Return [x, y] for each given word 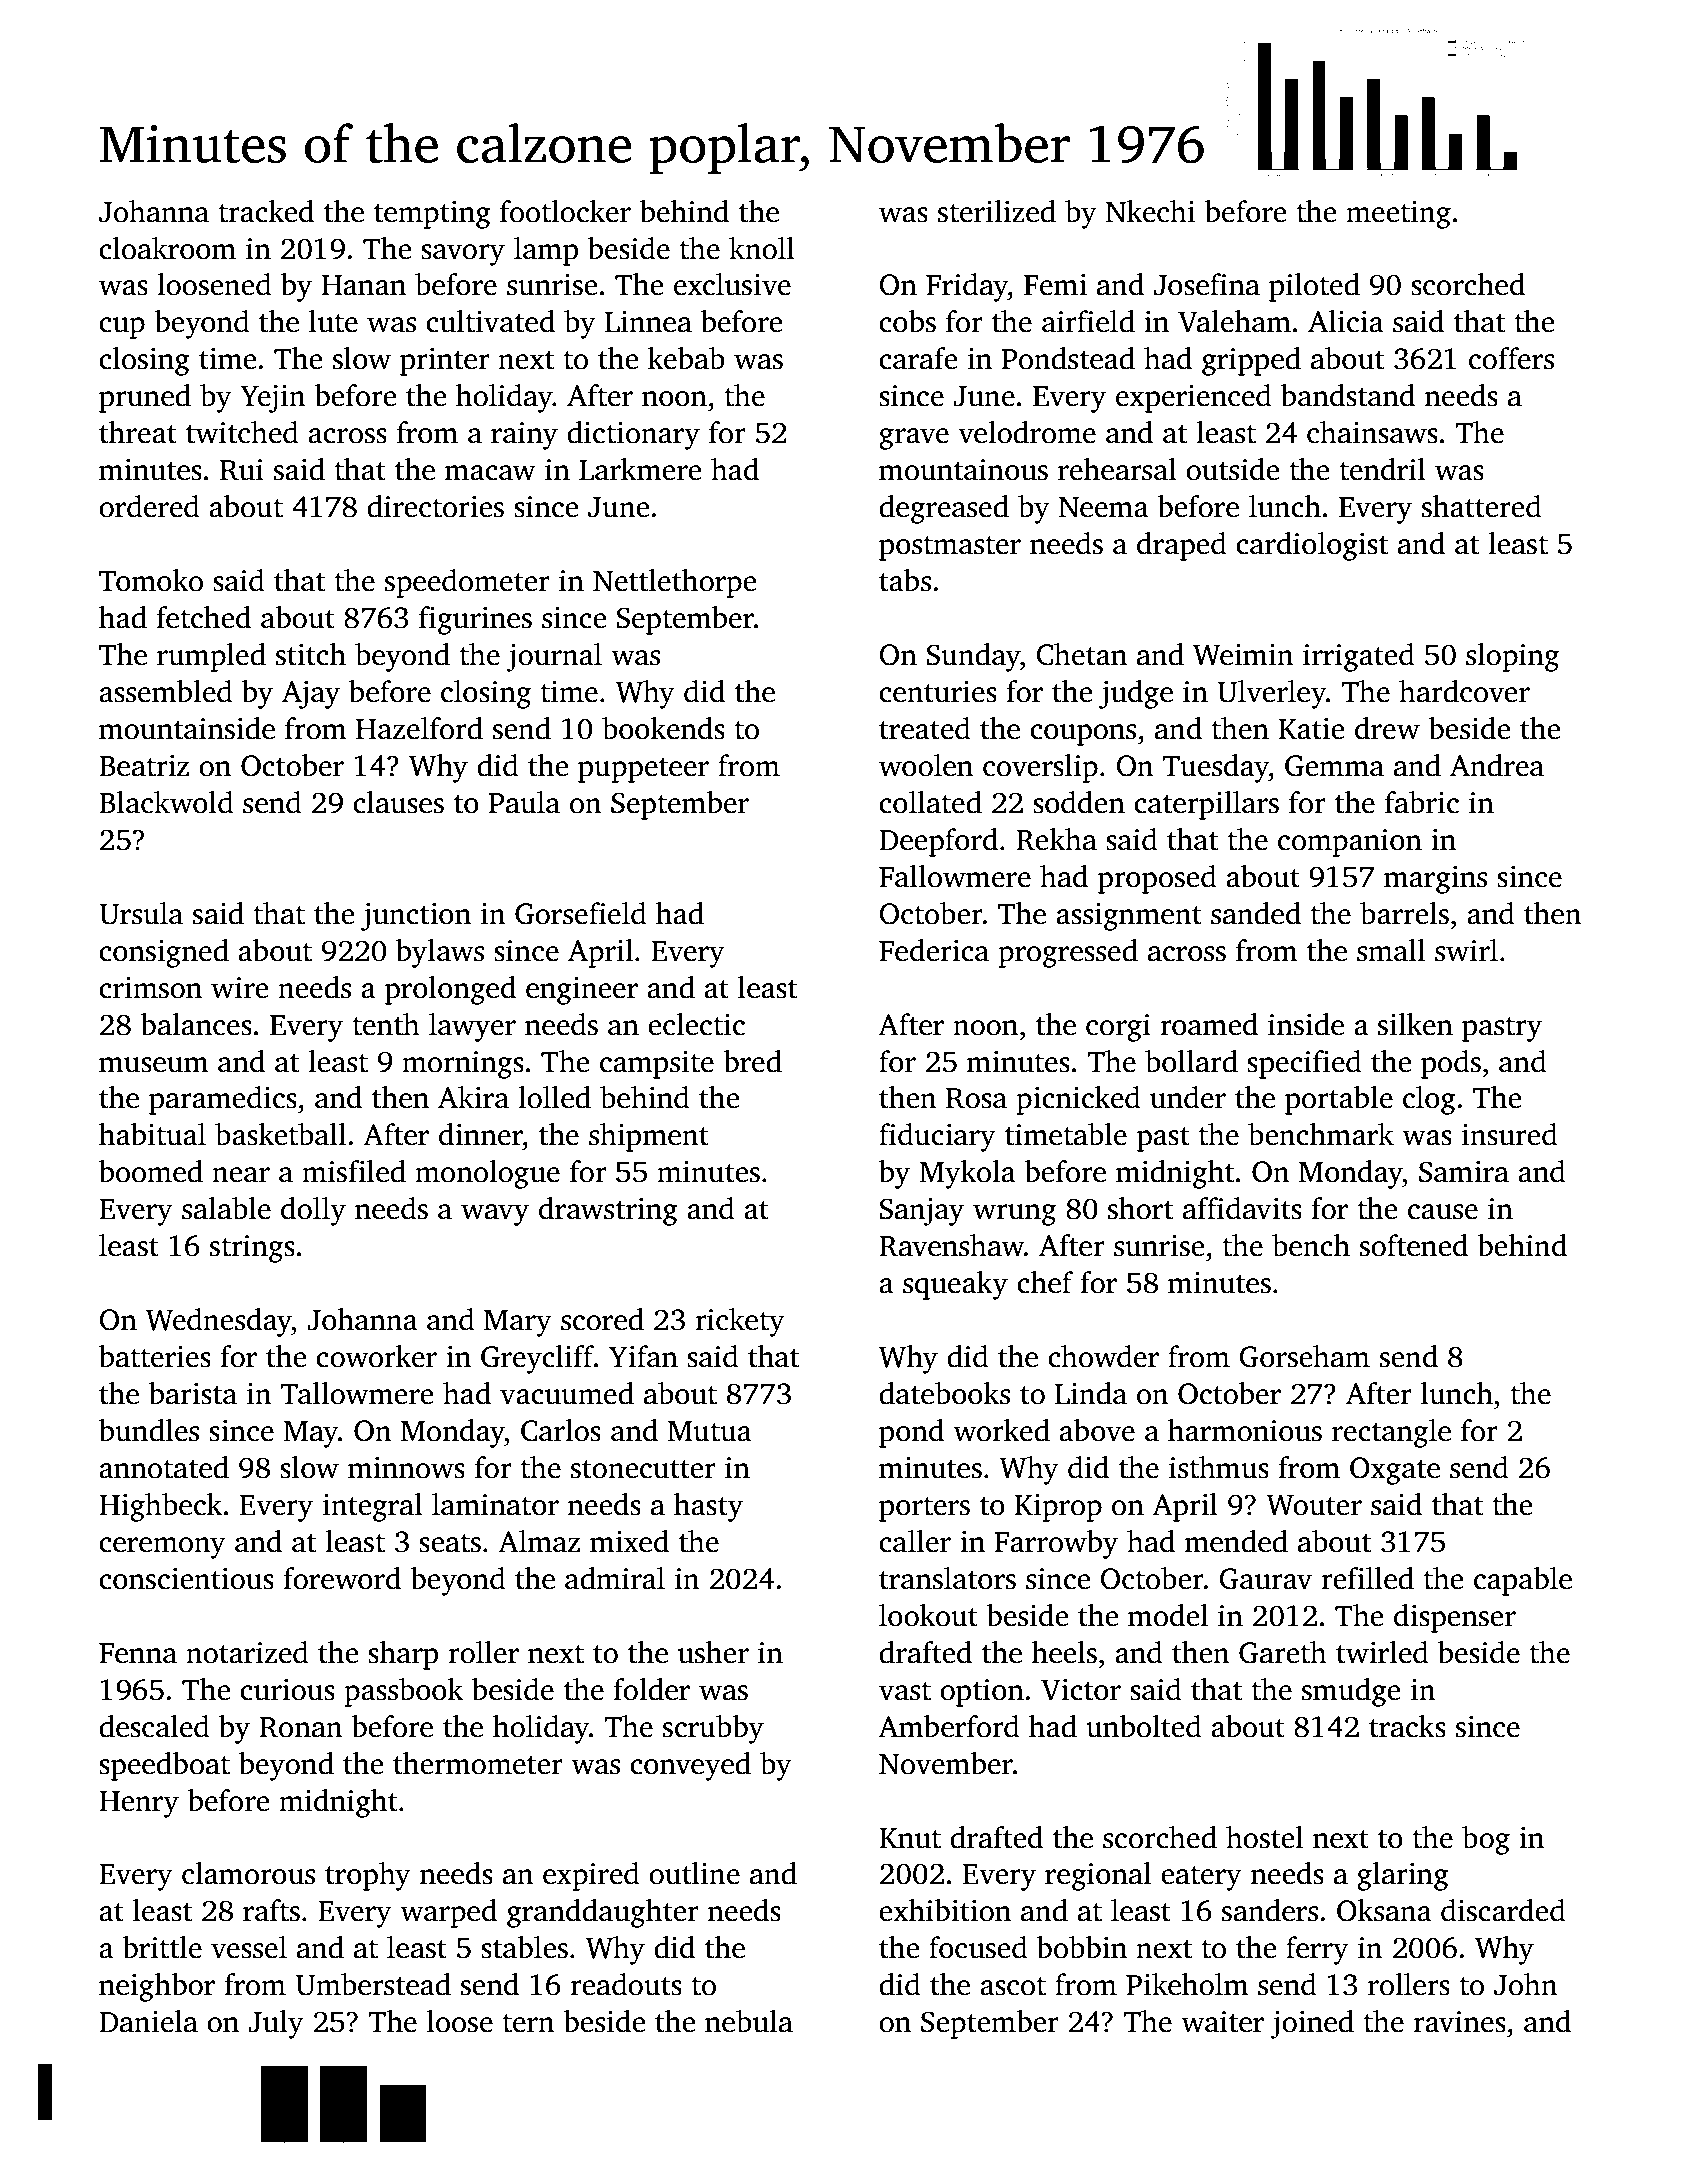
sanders [1270, 1910]
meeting [1398, 215]
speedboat [164, 1766]
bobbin [1081, 1947]
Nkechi [1150, 211]
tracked [266, 211]
